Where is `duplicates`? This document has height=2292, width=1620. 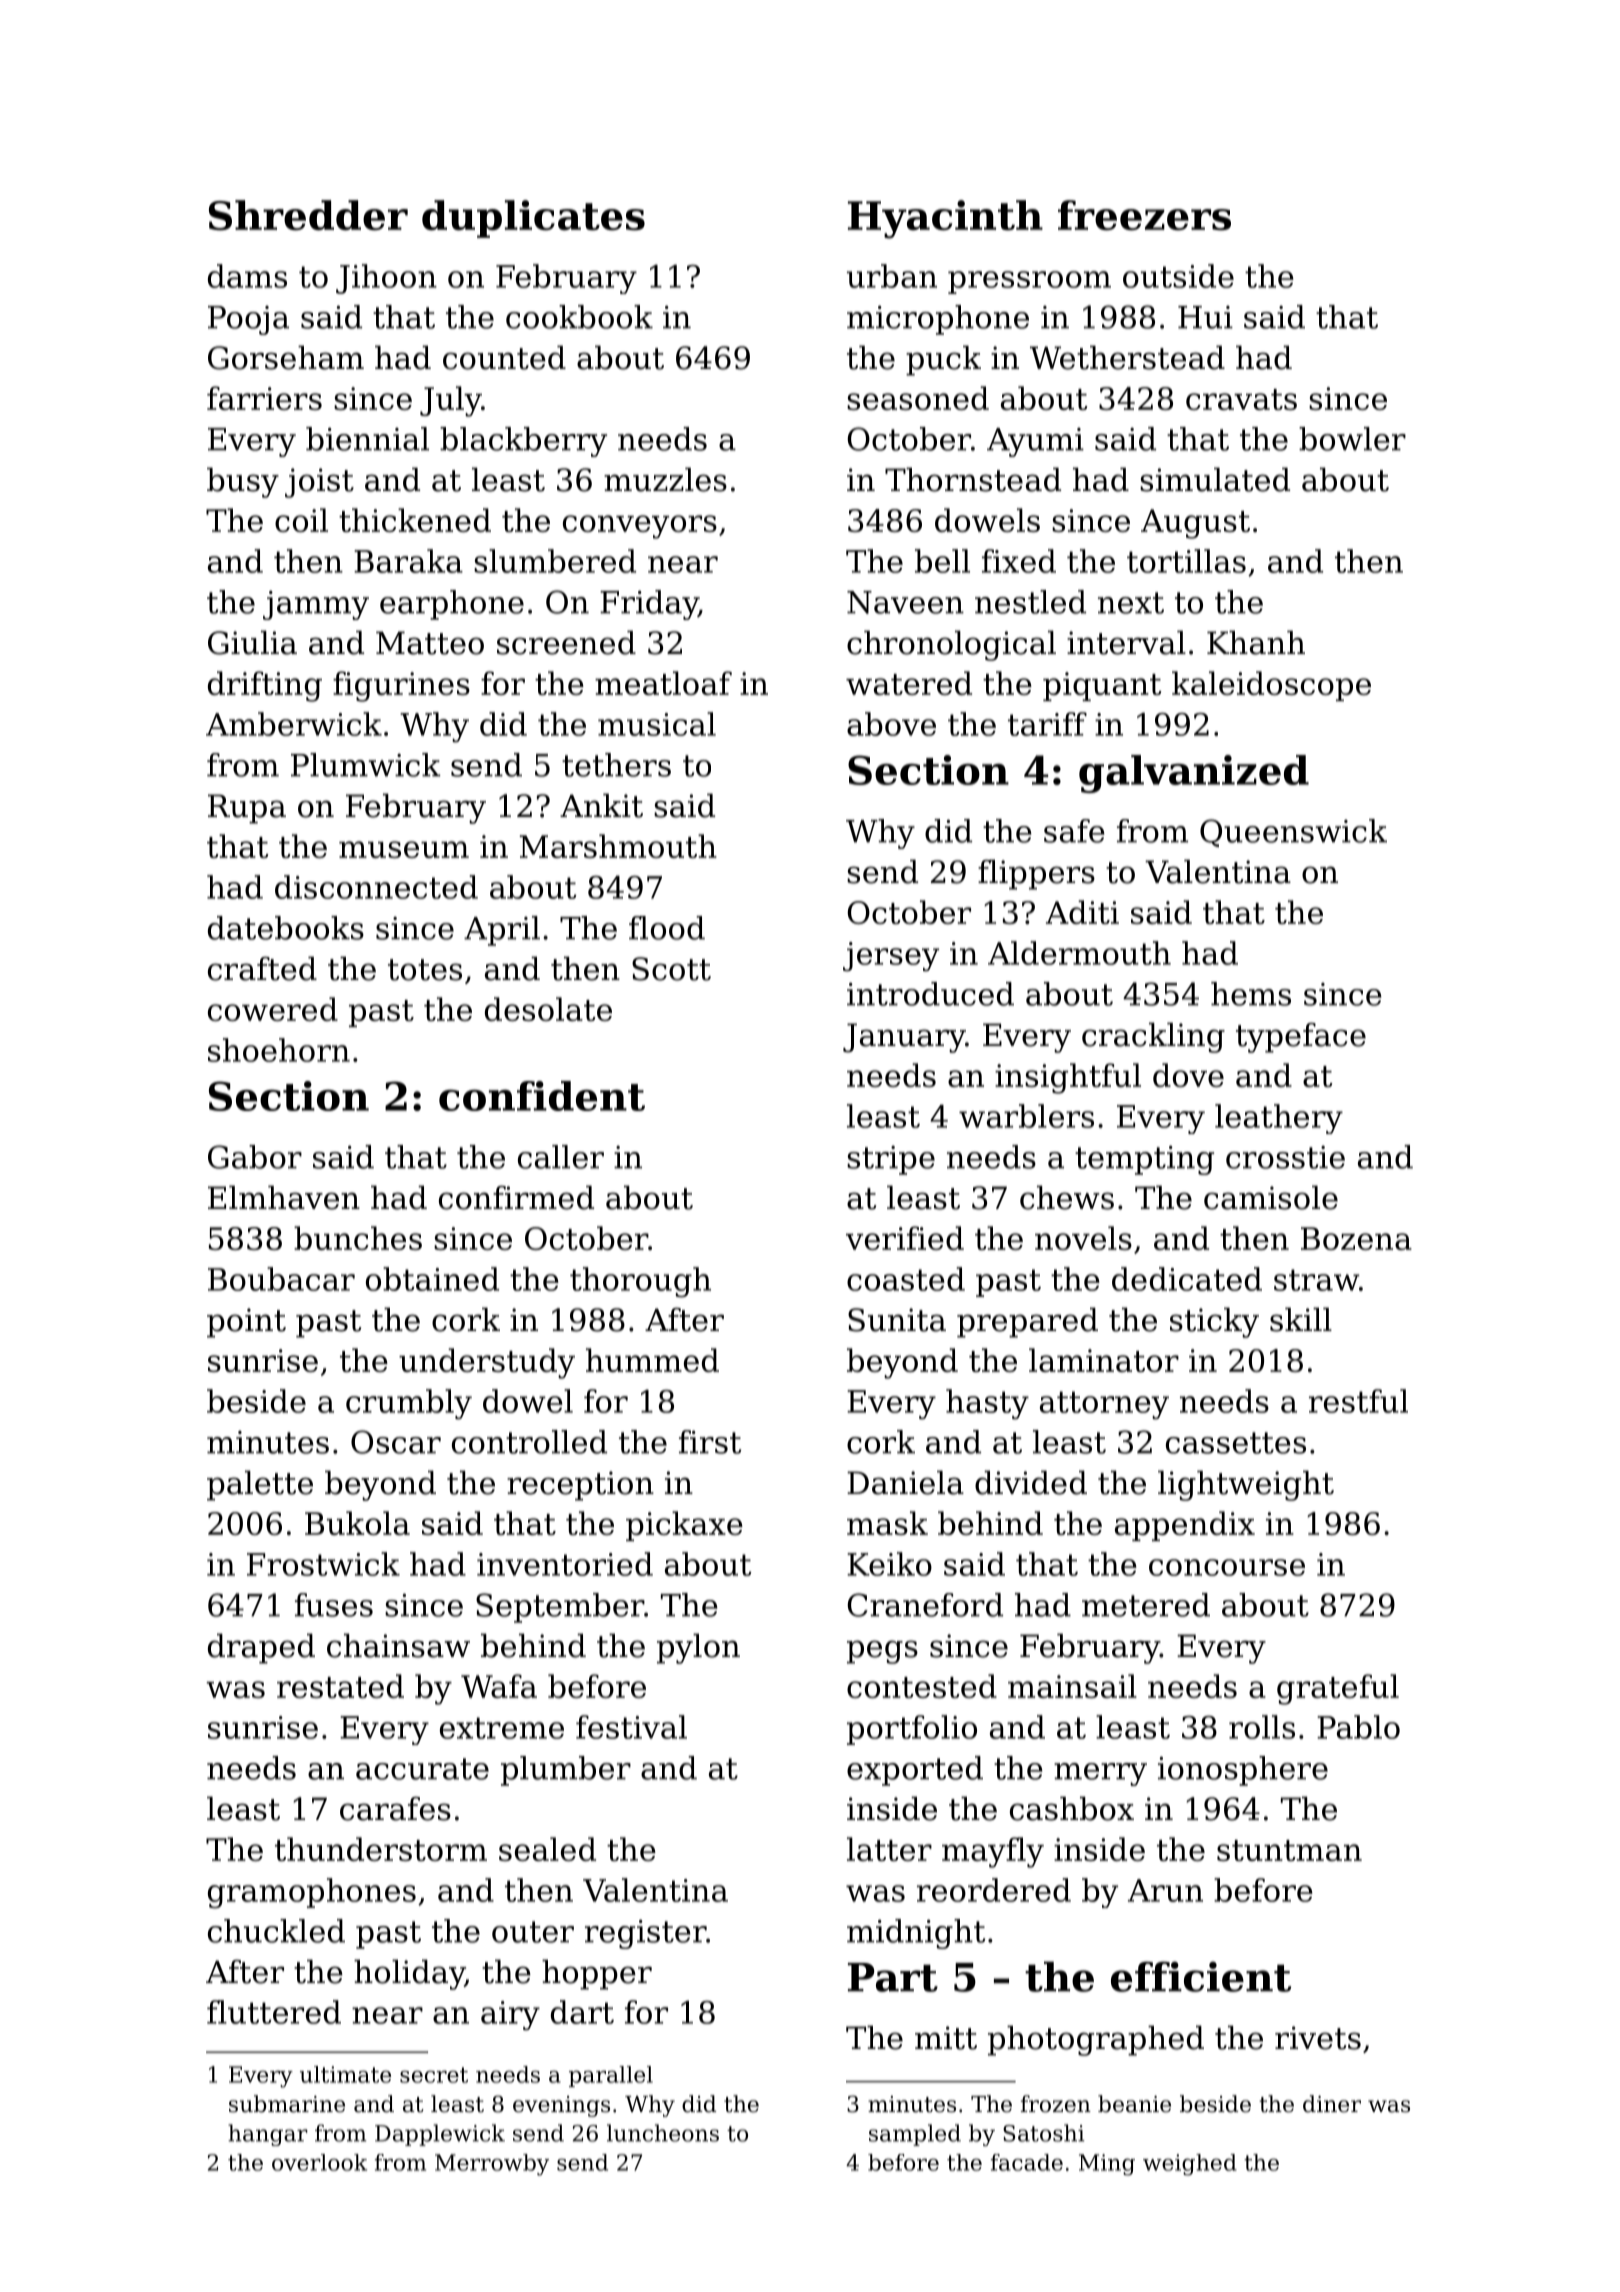 duplicates is located at coordinates (533, 219).
